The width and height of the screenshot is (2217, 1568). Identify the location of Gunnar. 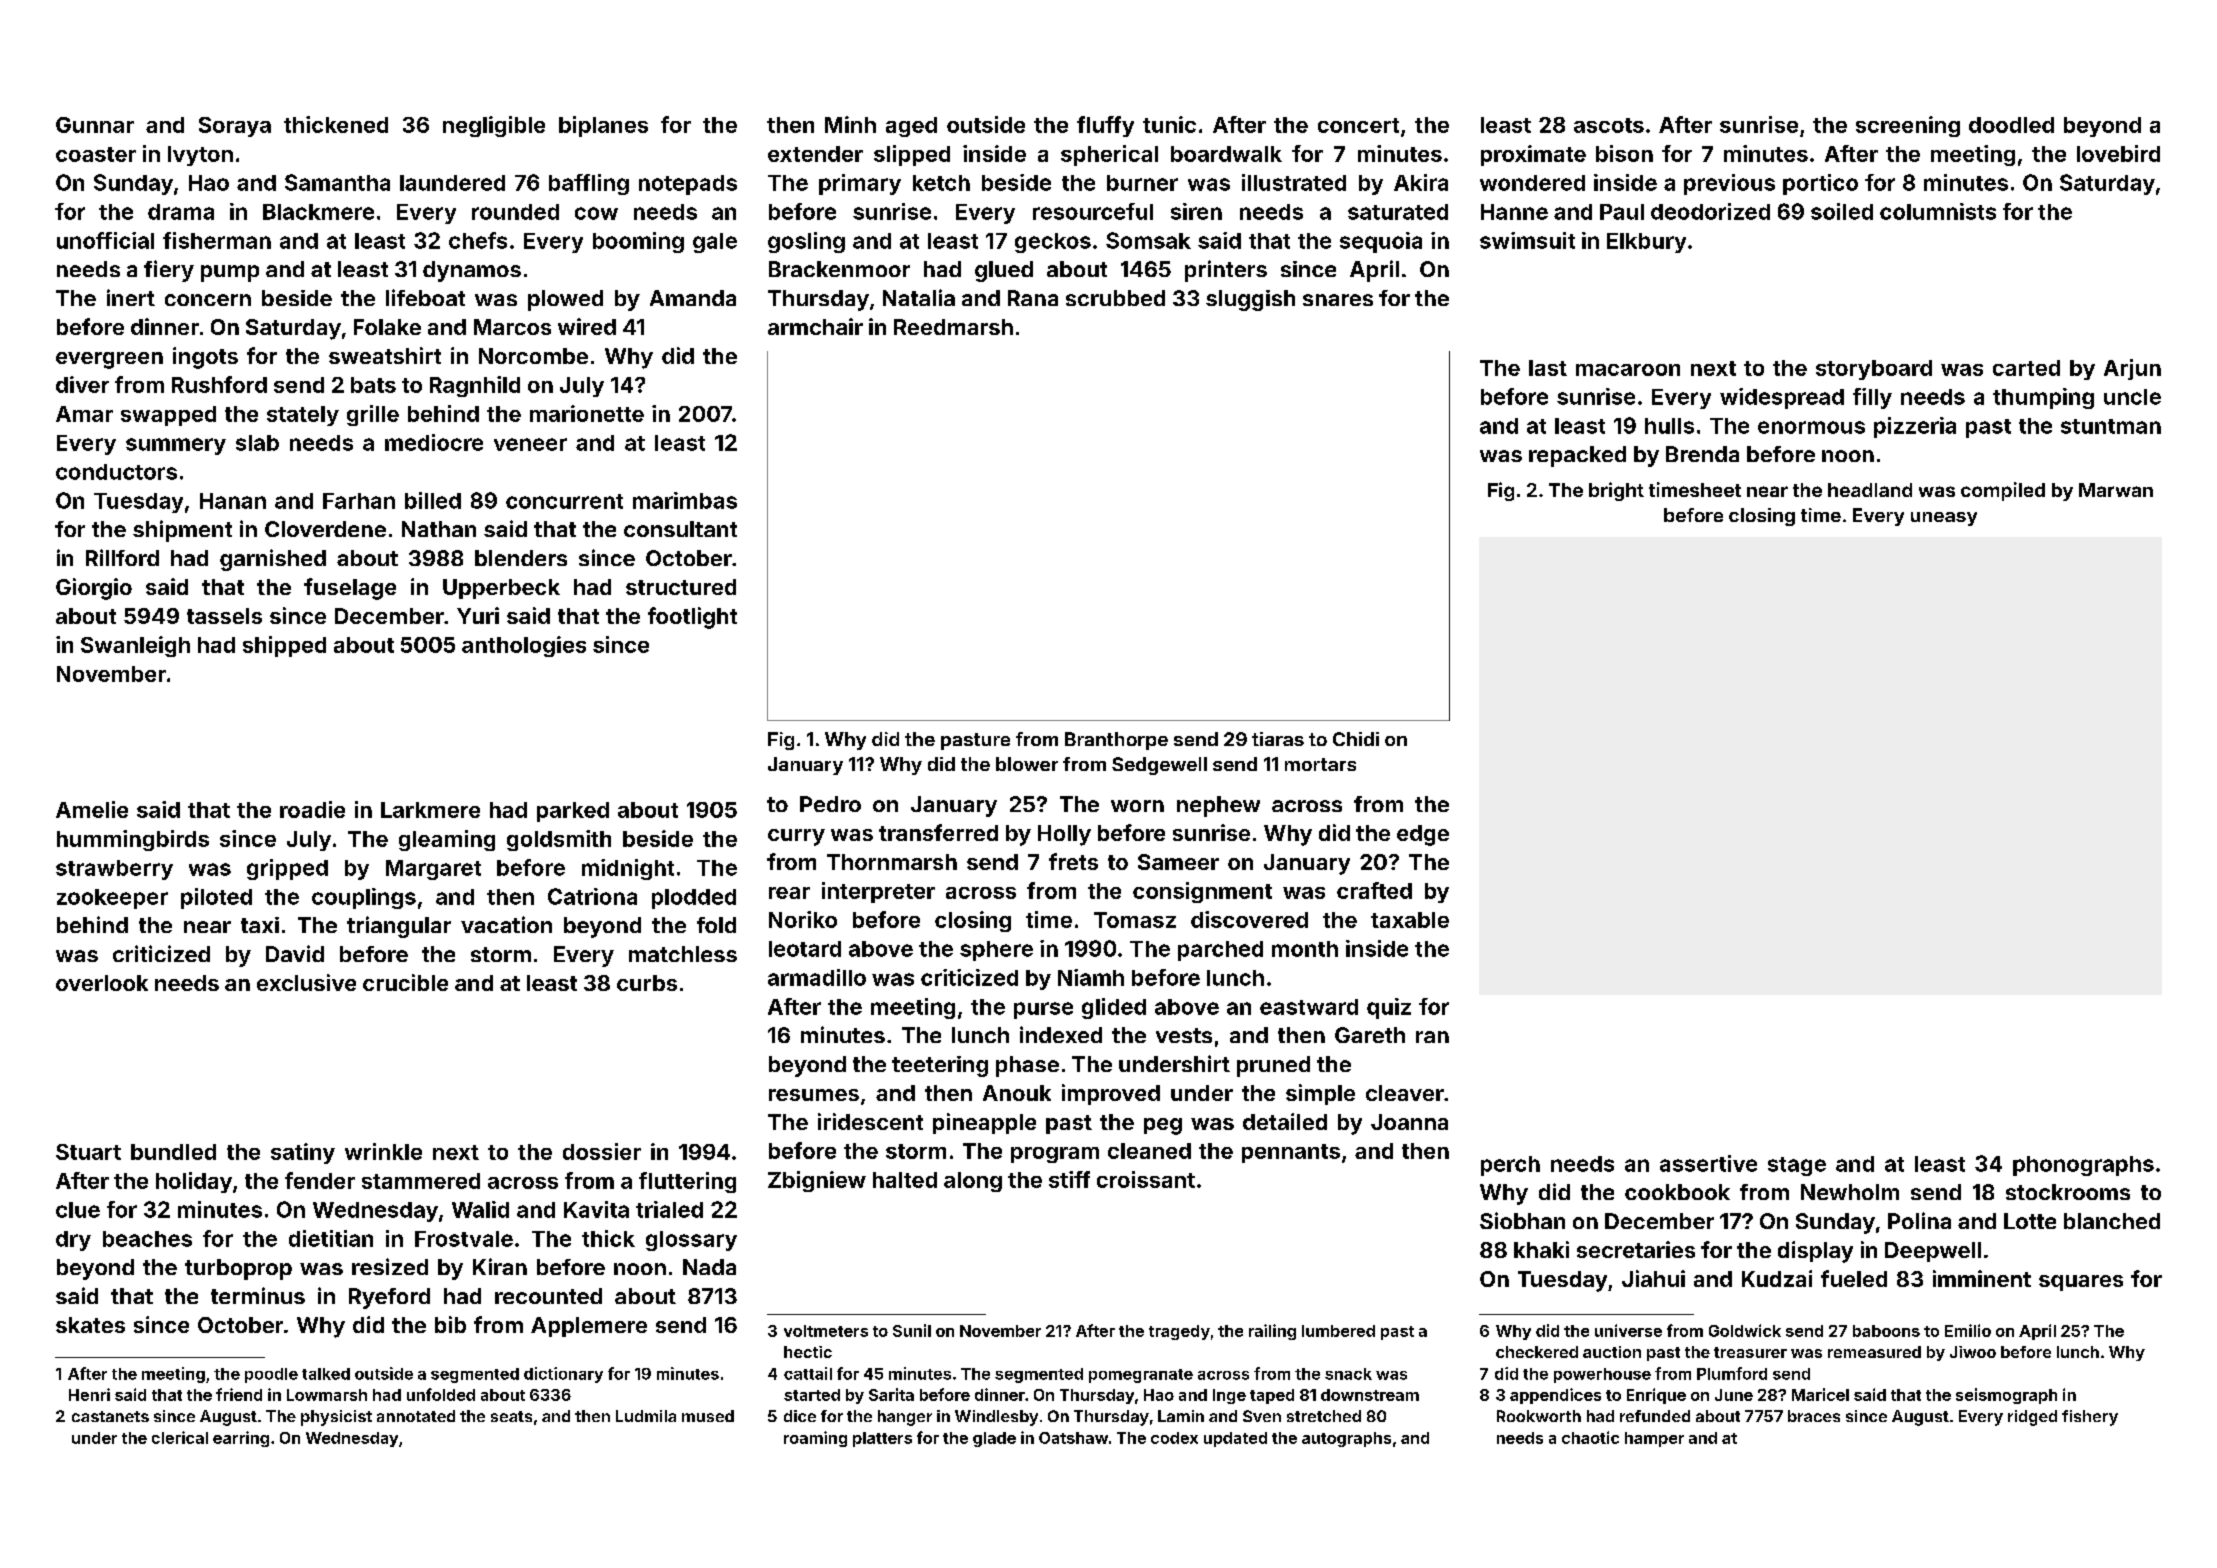
(95, 125).
